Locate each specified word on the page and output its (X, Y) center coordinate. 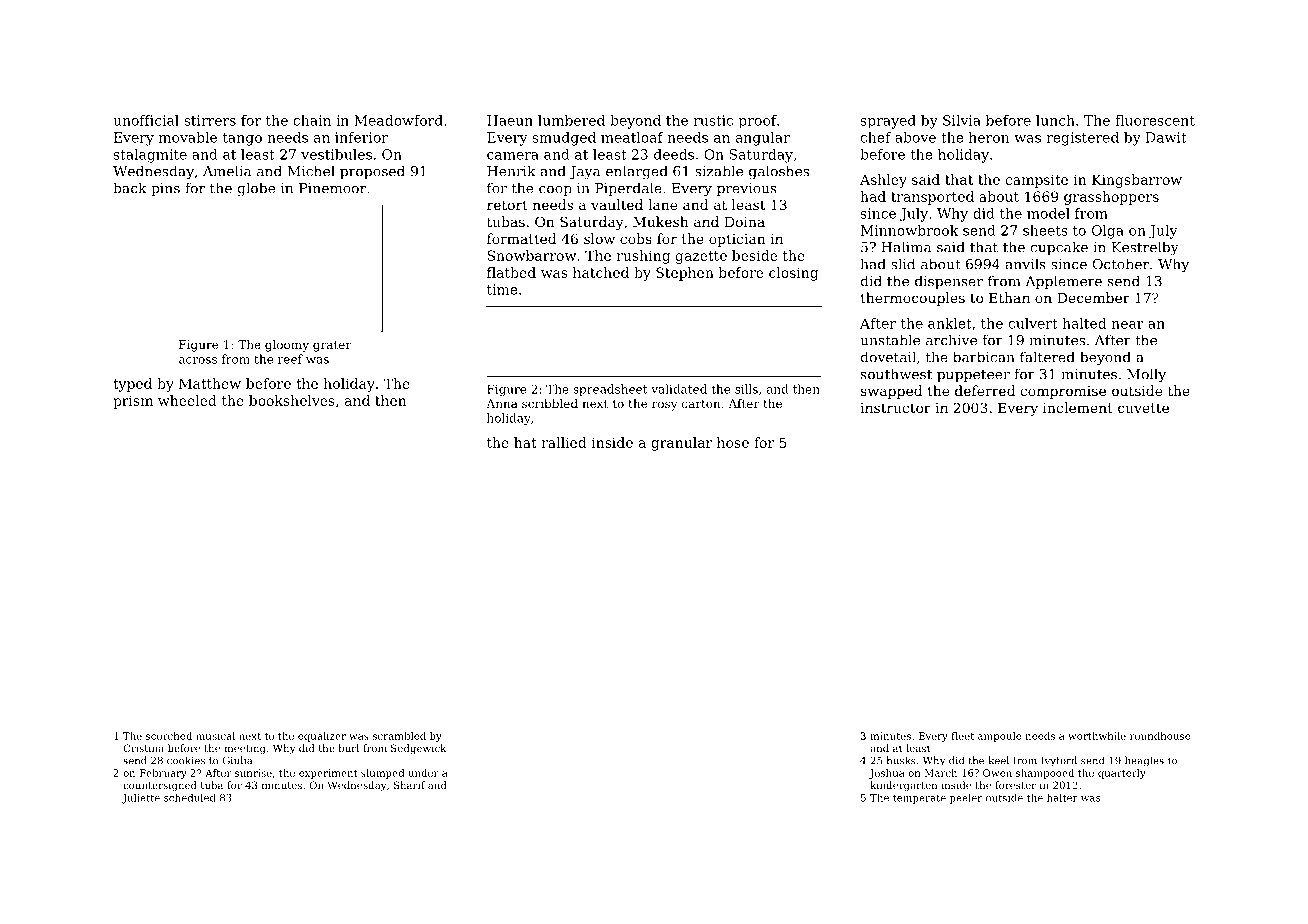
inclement (1078, 407)
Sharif (409, 785)
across (198, 360)
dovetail (888, 357)
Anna (502, 403)
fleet (962, 736)
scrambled (399, 736)
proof (757, 122)
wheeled (187, 400)
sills (746, 389)
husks (901, 760)
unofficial (146, 120)
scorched (169, 736)
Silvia (962, 120)
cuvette (1143, 408)
